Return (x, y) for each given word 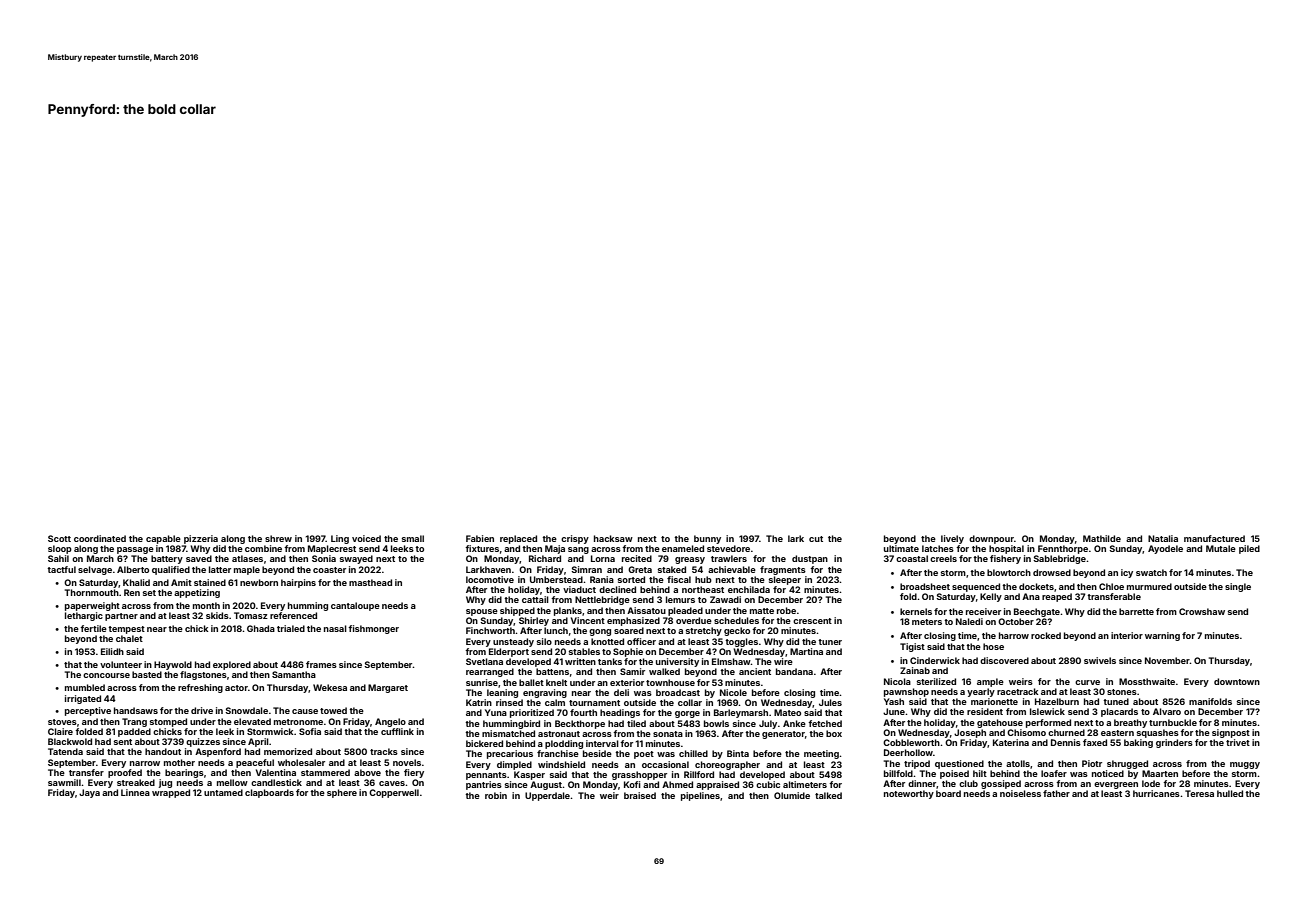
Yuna (496, 712)
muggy (1245, 765)
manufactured (1214, 538)
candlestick (276, 782)
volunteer (121, 664)
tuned (1116, 701)
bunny (707, 539)
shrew (278, 538)
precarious (510, 754)
